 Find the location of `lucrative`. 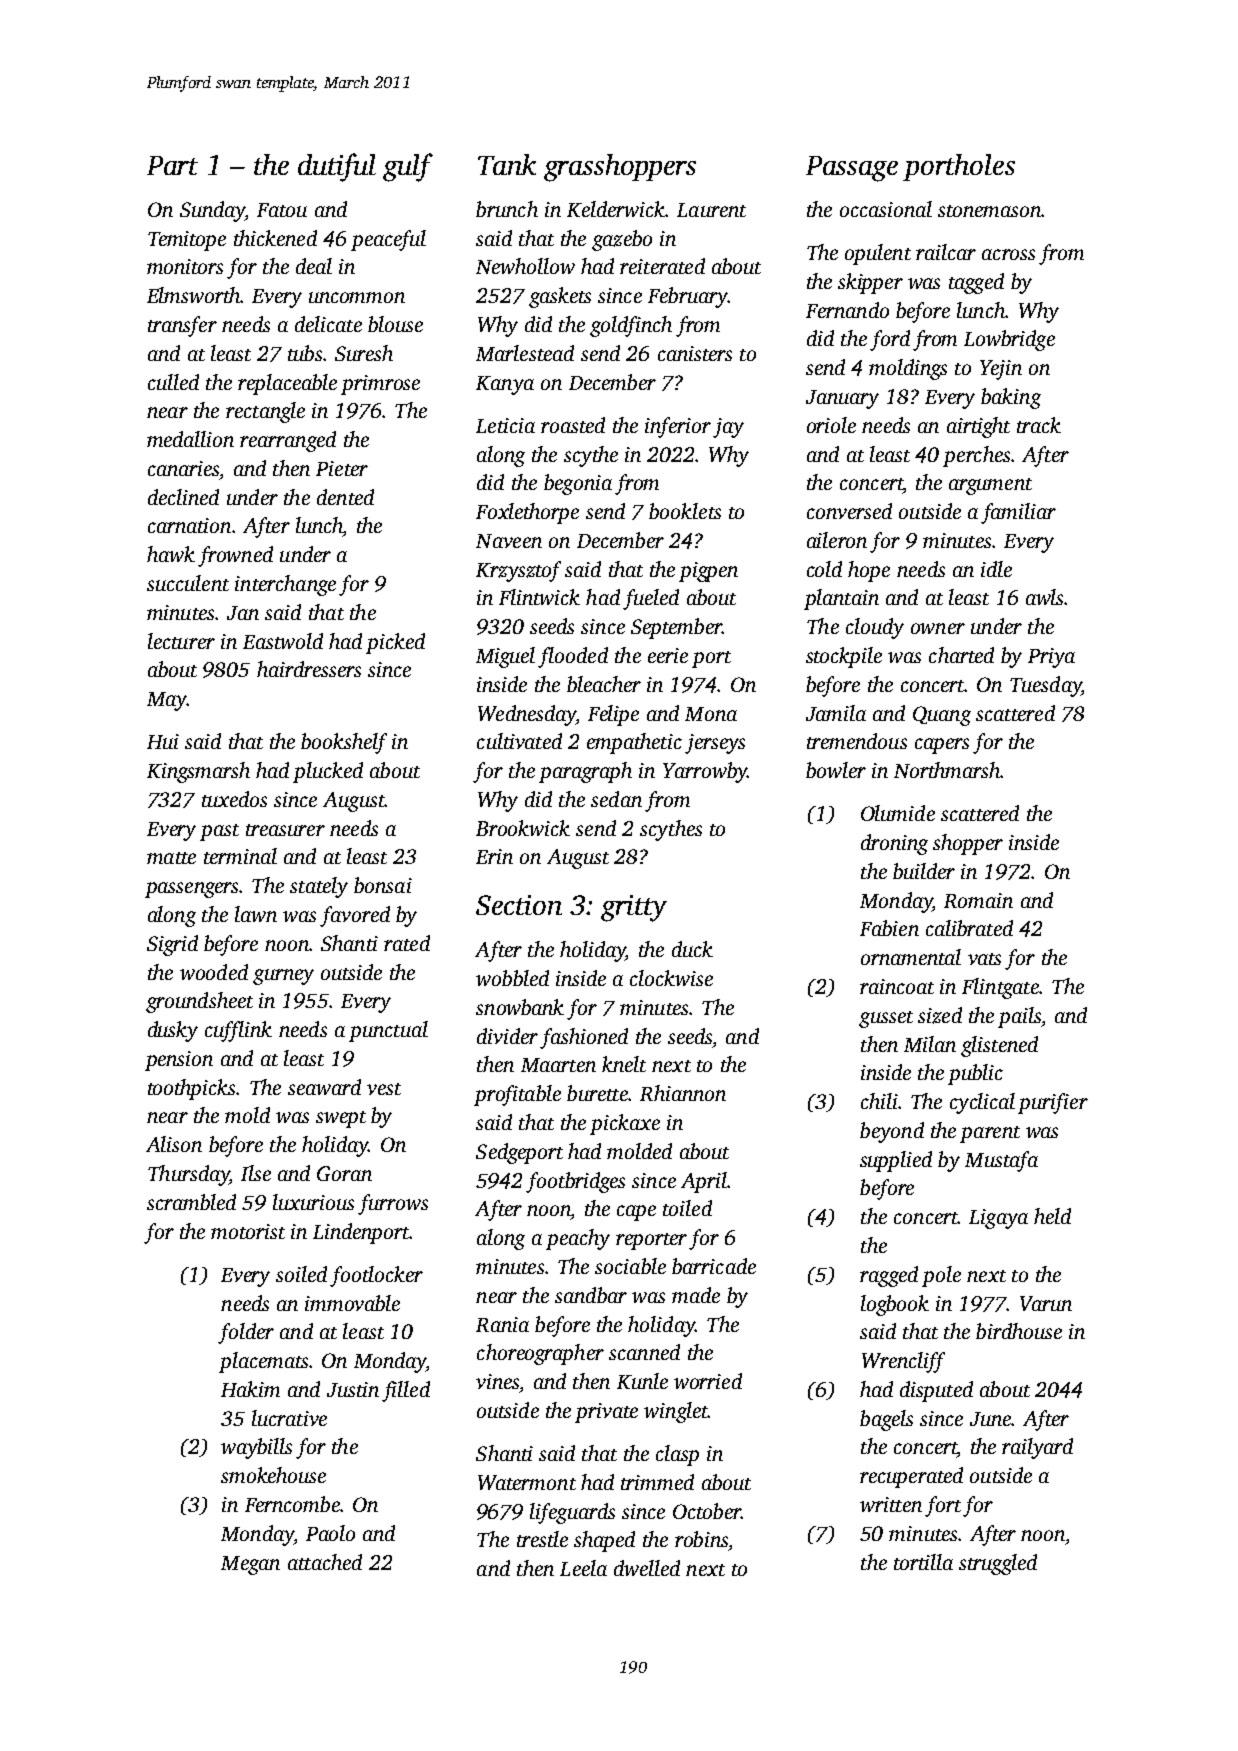

lucrative is located at coordinates (289, 1418).
